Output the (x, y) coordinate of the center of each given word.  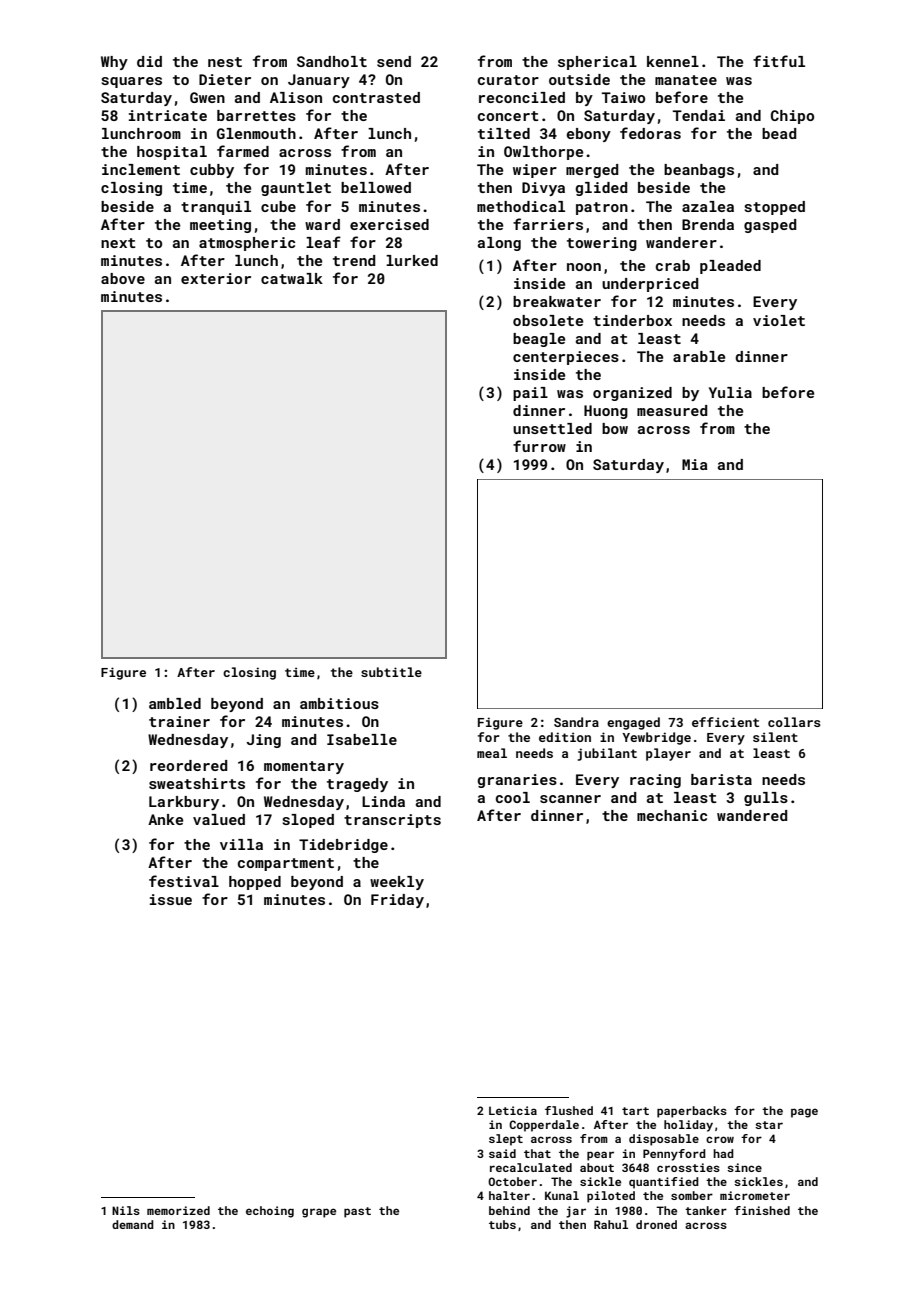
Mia (695, 464)
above (123, 278)
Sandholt (332, 61)
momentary (304, 767)
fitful (779, 61)
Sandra (576, 722)
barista (721, 779)
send (394, 61)
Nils (126, 1210)
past (357, 1212)
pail (530, 394)
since (744, 1167)
